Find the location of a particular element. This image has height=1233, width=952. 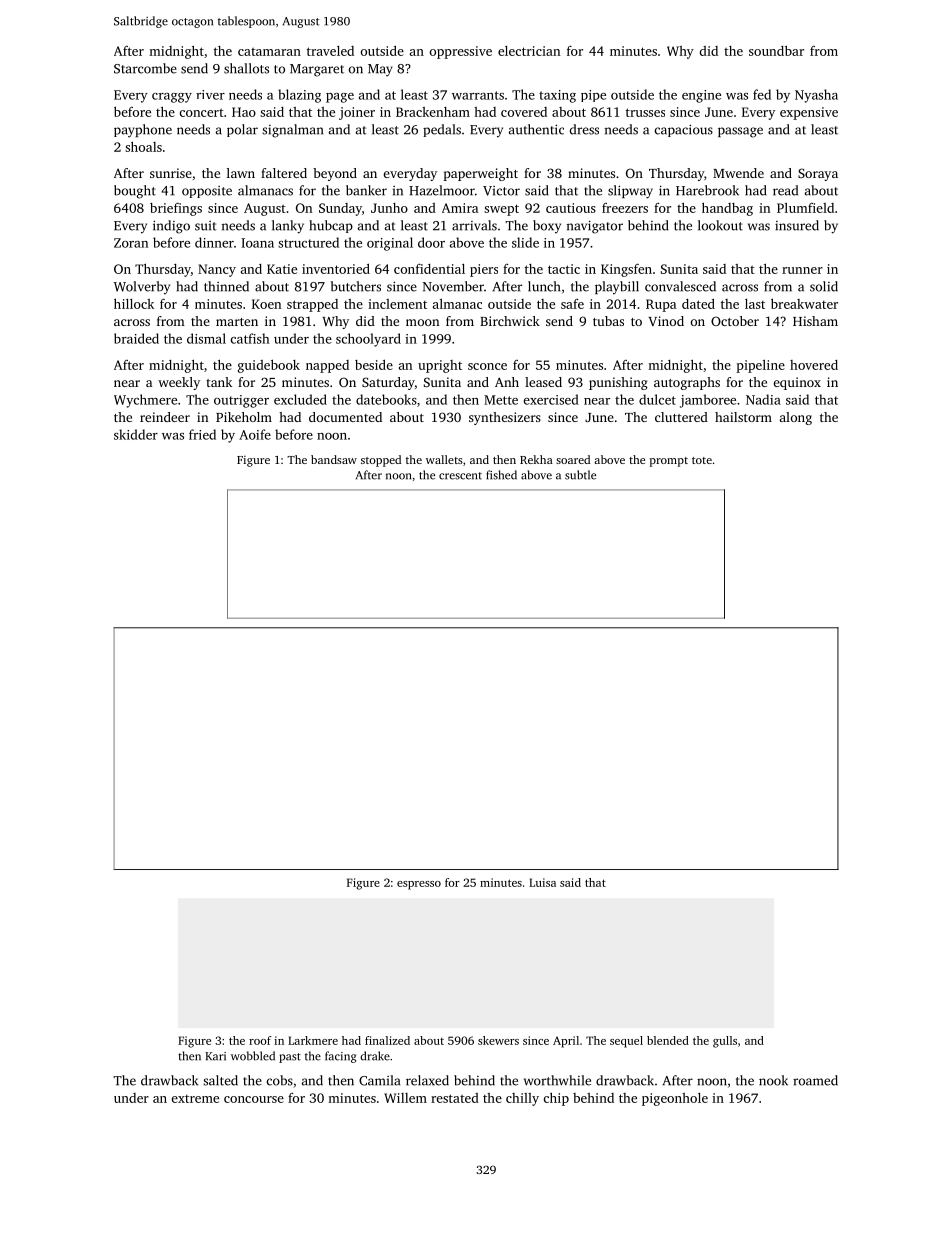

fed is located at coordinates (762, 94).
